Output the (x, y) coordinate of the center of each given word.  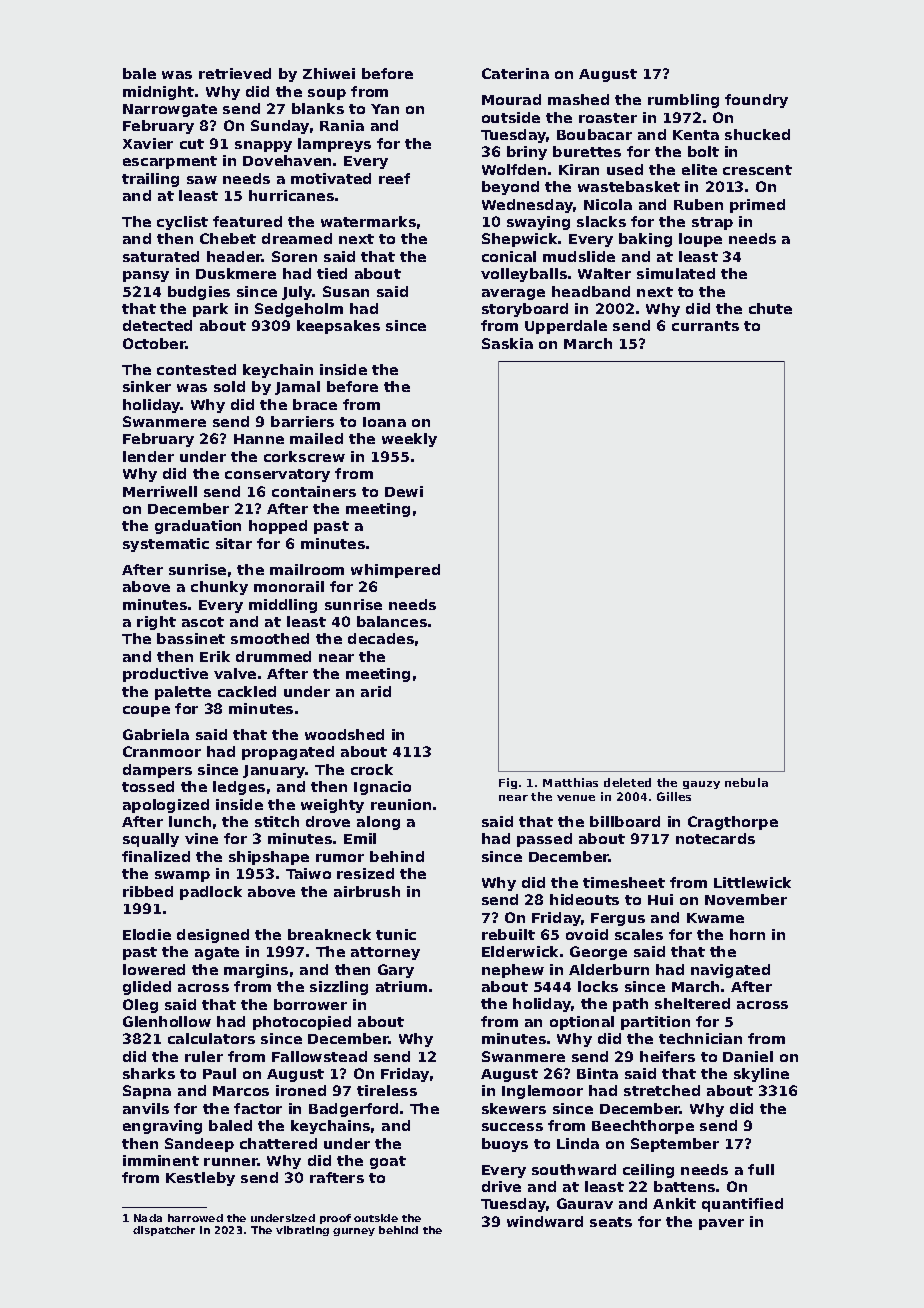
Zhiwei (329, 73)
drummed (273, 656)
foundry (756, 101)
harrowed (195, 1218)
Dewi (404, 491)
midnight (158, 93)
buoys (505, 1145)
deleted (627, 782)
